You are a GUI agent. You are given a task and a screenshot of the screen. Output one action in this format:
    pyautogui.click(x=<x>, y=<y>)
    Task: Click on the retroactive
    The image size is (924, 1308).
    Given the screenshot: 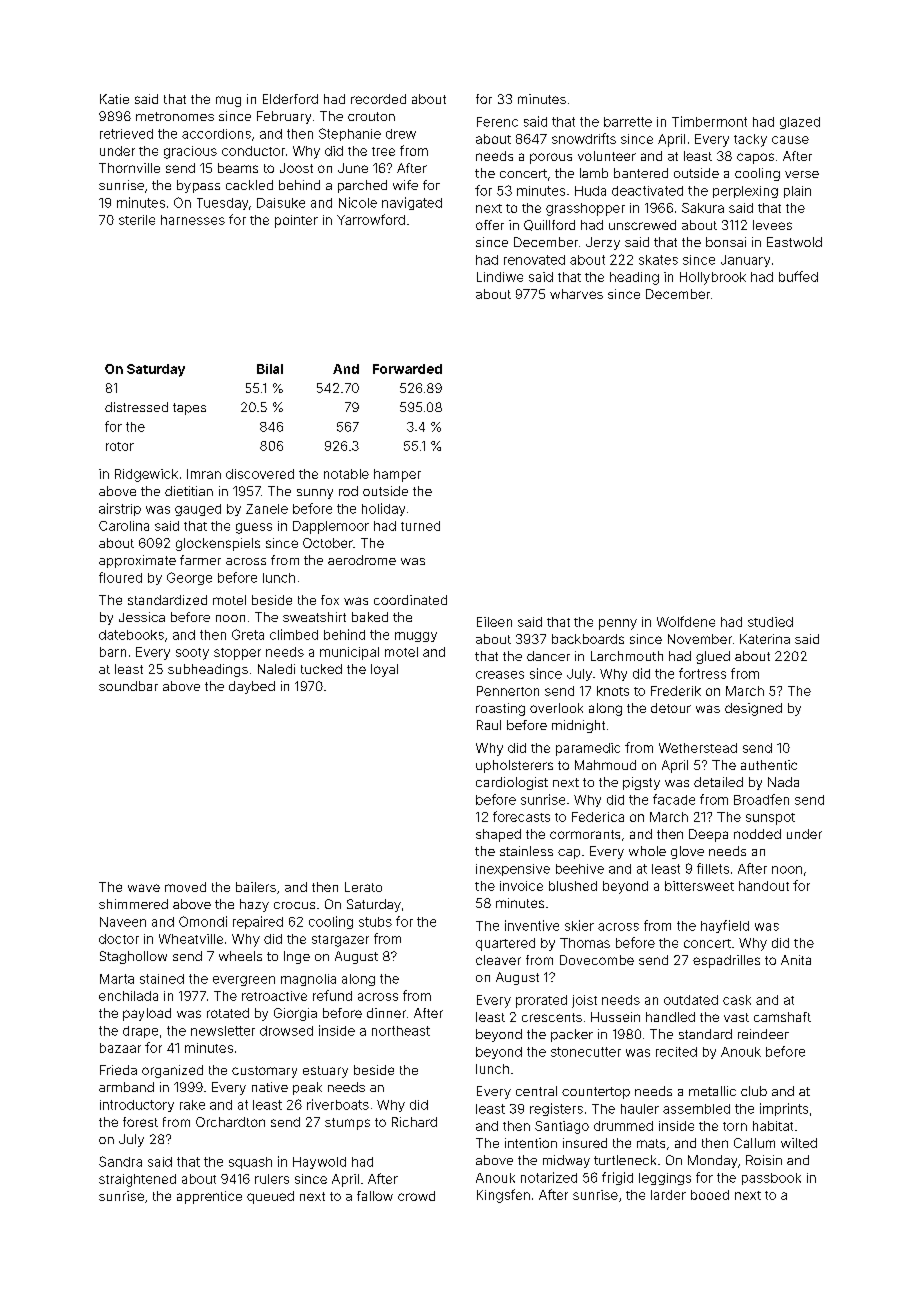 What is the action you would take?
    pyautogui.click(x=274, y=996)
